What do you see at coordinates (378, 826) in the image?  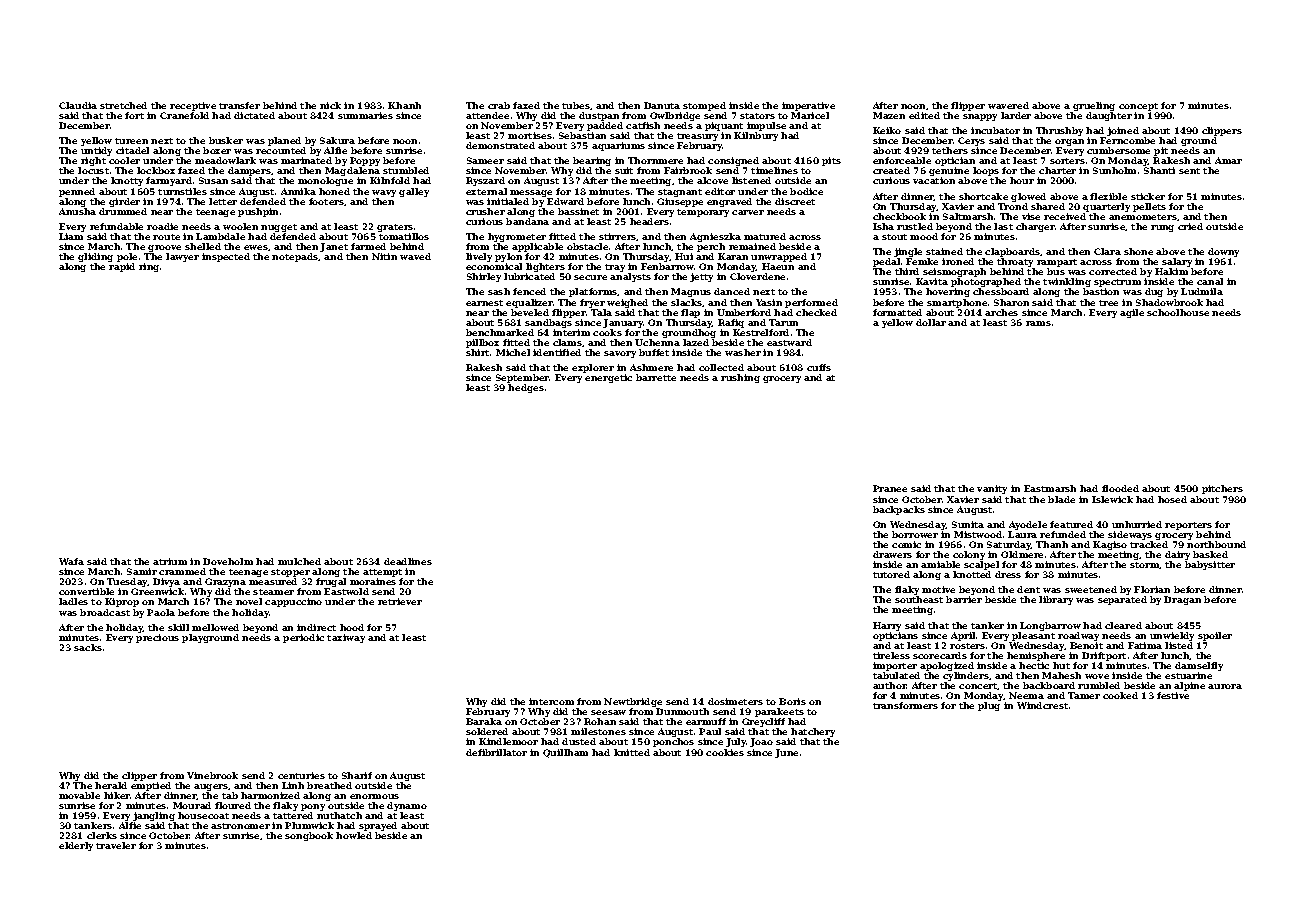 I see `sprayed` at bounding box center [378, 826].
